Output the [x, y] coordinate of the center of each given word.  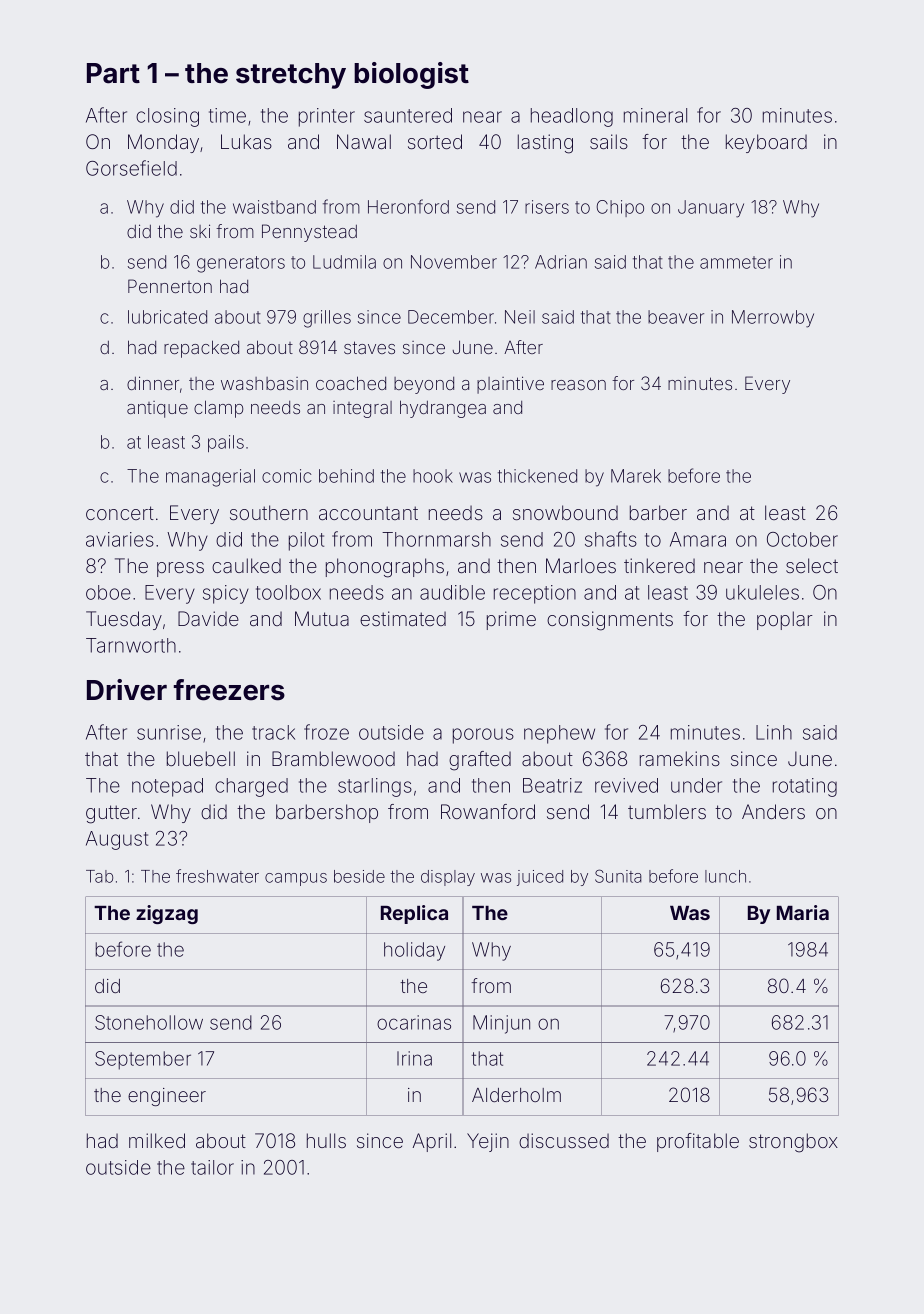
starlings [375, 787]
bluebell [201, 758]
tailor [212, 1167]
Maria [803, 912]
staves [369, 347]
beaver [676, 317]
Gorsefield [131, 168]
